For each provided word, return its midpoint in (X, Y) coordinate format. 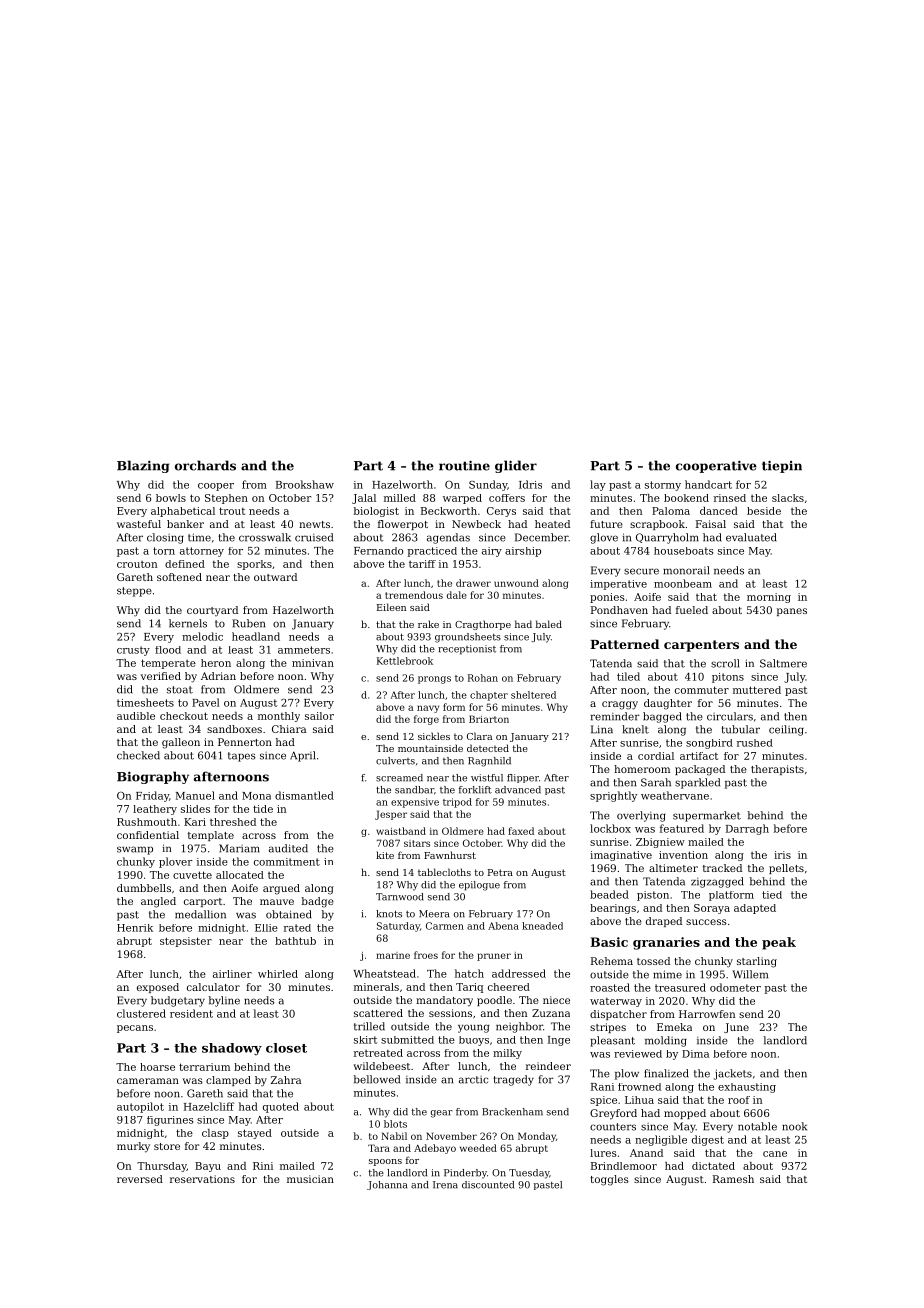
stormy (663, 486)
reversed (140, 1179)
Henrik (135, 928)
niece (556, 1000)
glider (516, 466)
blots (395, 1124)
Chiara (289, 729)
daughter (668, 704)
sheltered (533, 695)
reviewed (638, 1054)
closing (165, 538)
